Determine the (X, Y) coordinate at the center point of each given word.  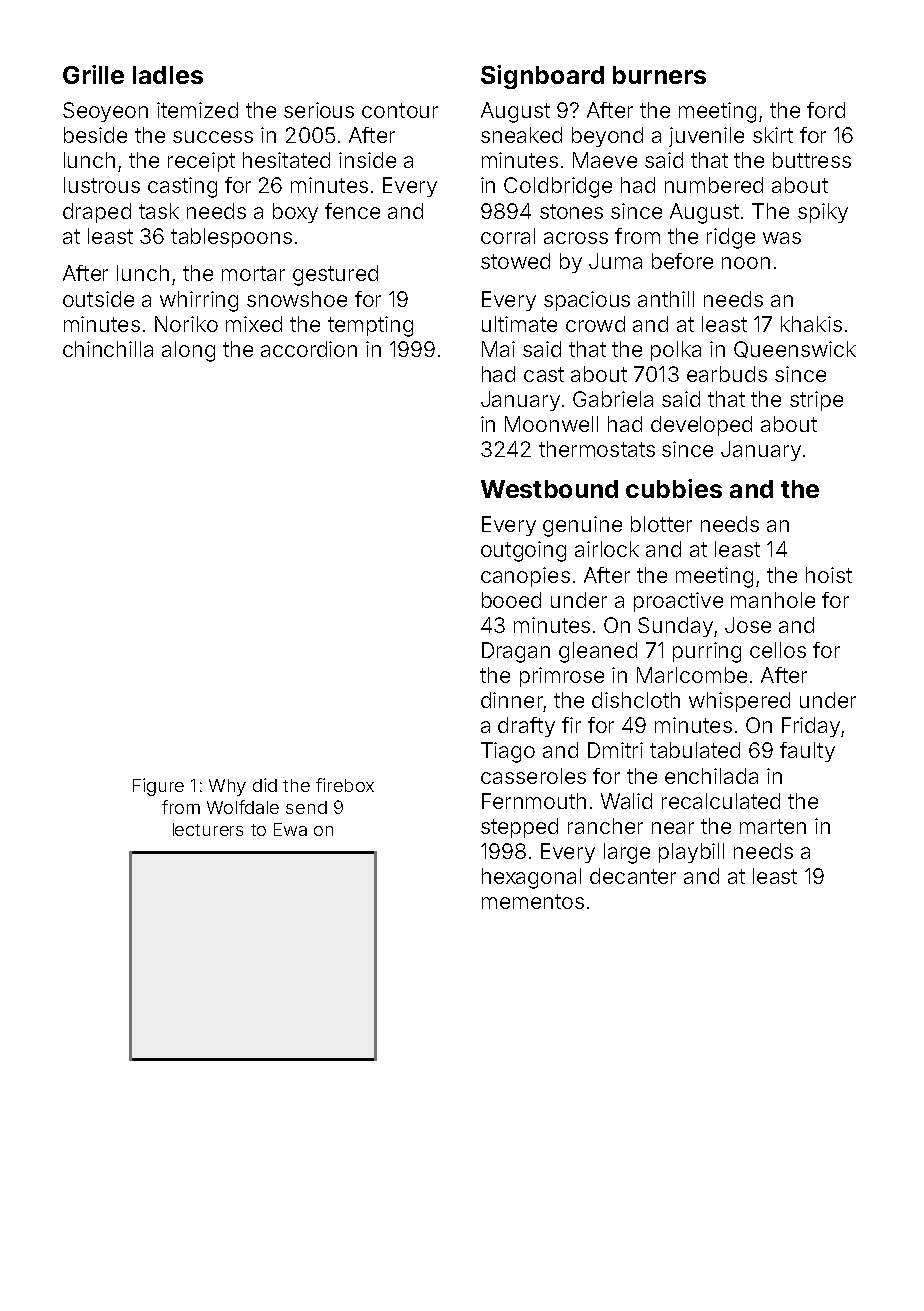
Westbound (549, 489)
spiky (823, 213)
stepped (519, 828)
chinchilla (108, 349)
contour (400, 110)
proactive (678, 602)
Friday (811, 727)
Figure (158, 787)
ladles (168, 75)
